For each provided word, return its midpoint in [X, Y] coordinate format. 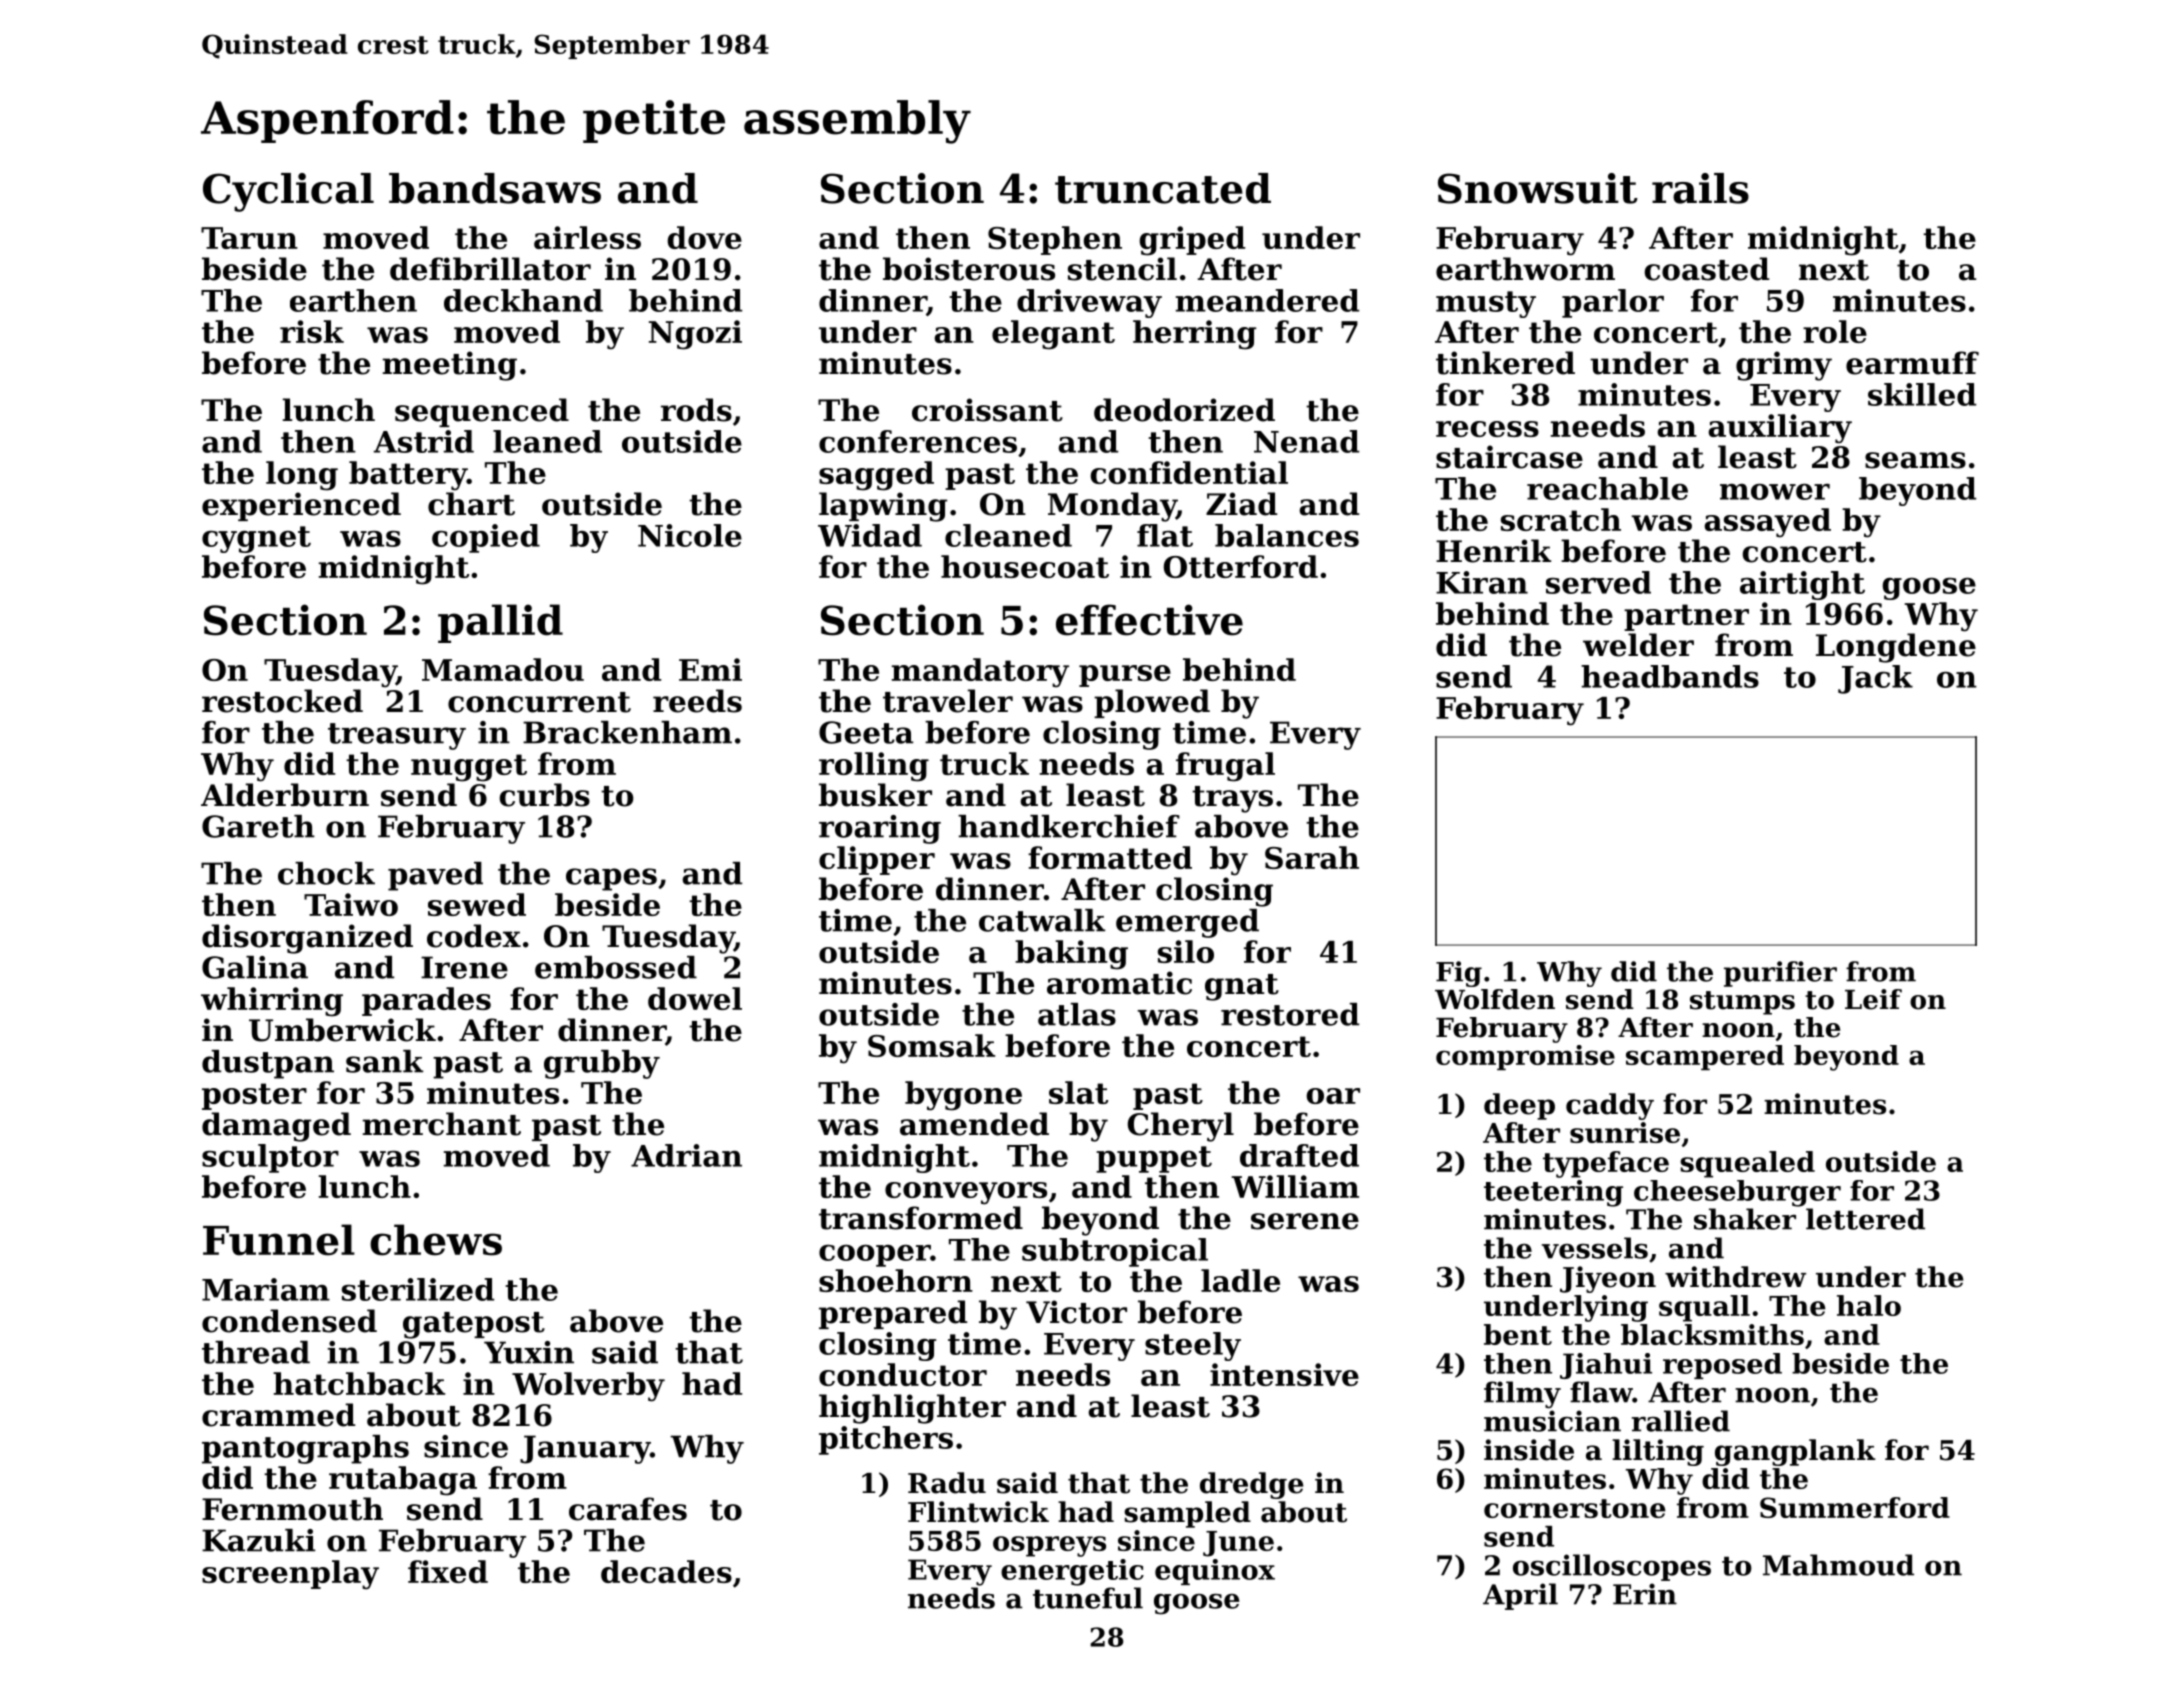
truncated [1163, 188]
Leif [1873, 999]
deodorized [1184, 410]
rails [1700, 188]
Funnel [279, 1240]
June [1238, 1544]
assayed [1767, 523]
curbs [544, 795]
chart [471, 504]
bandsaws [495, 188]
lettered [1865, 1219]
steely [1193, 1346]
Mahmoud [1838, 1565]
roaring [880, 829]
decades [666, 1571]
